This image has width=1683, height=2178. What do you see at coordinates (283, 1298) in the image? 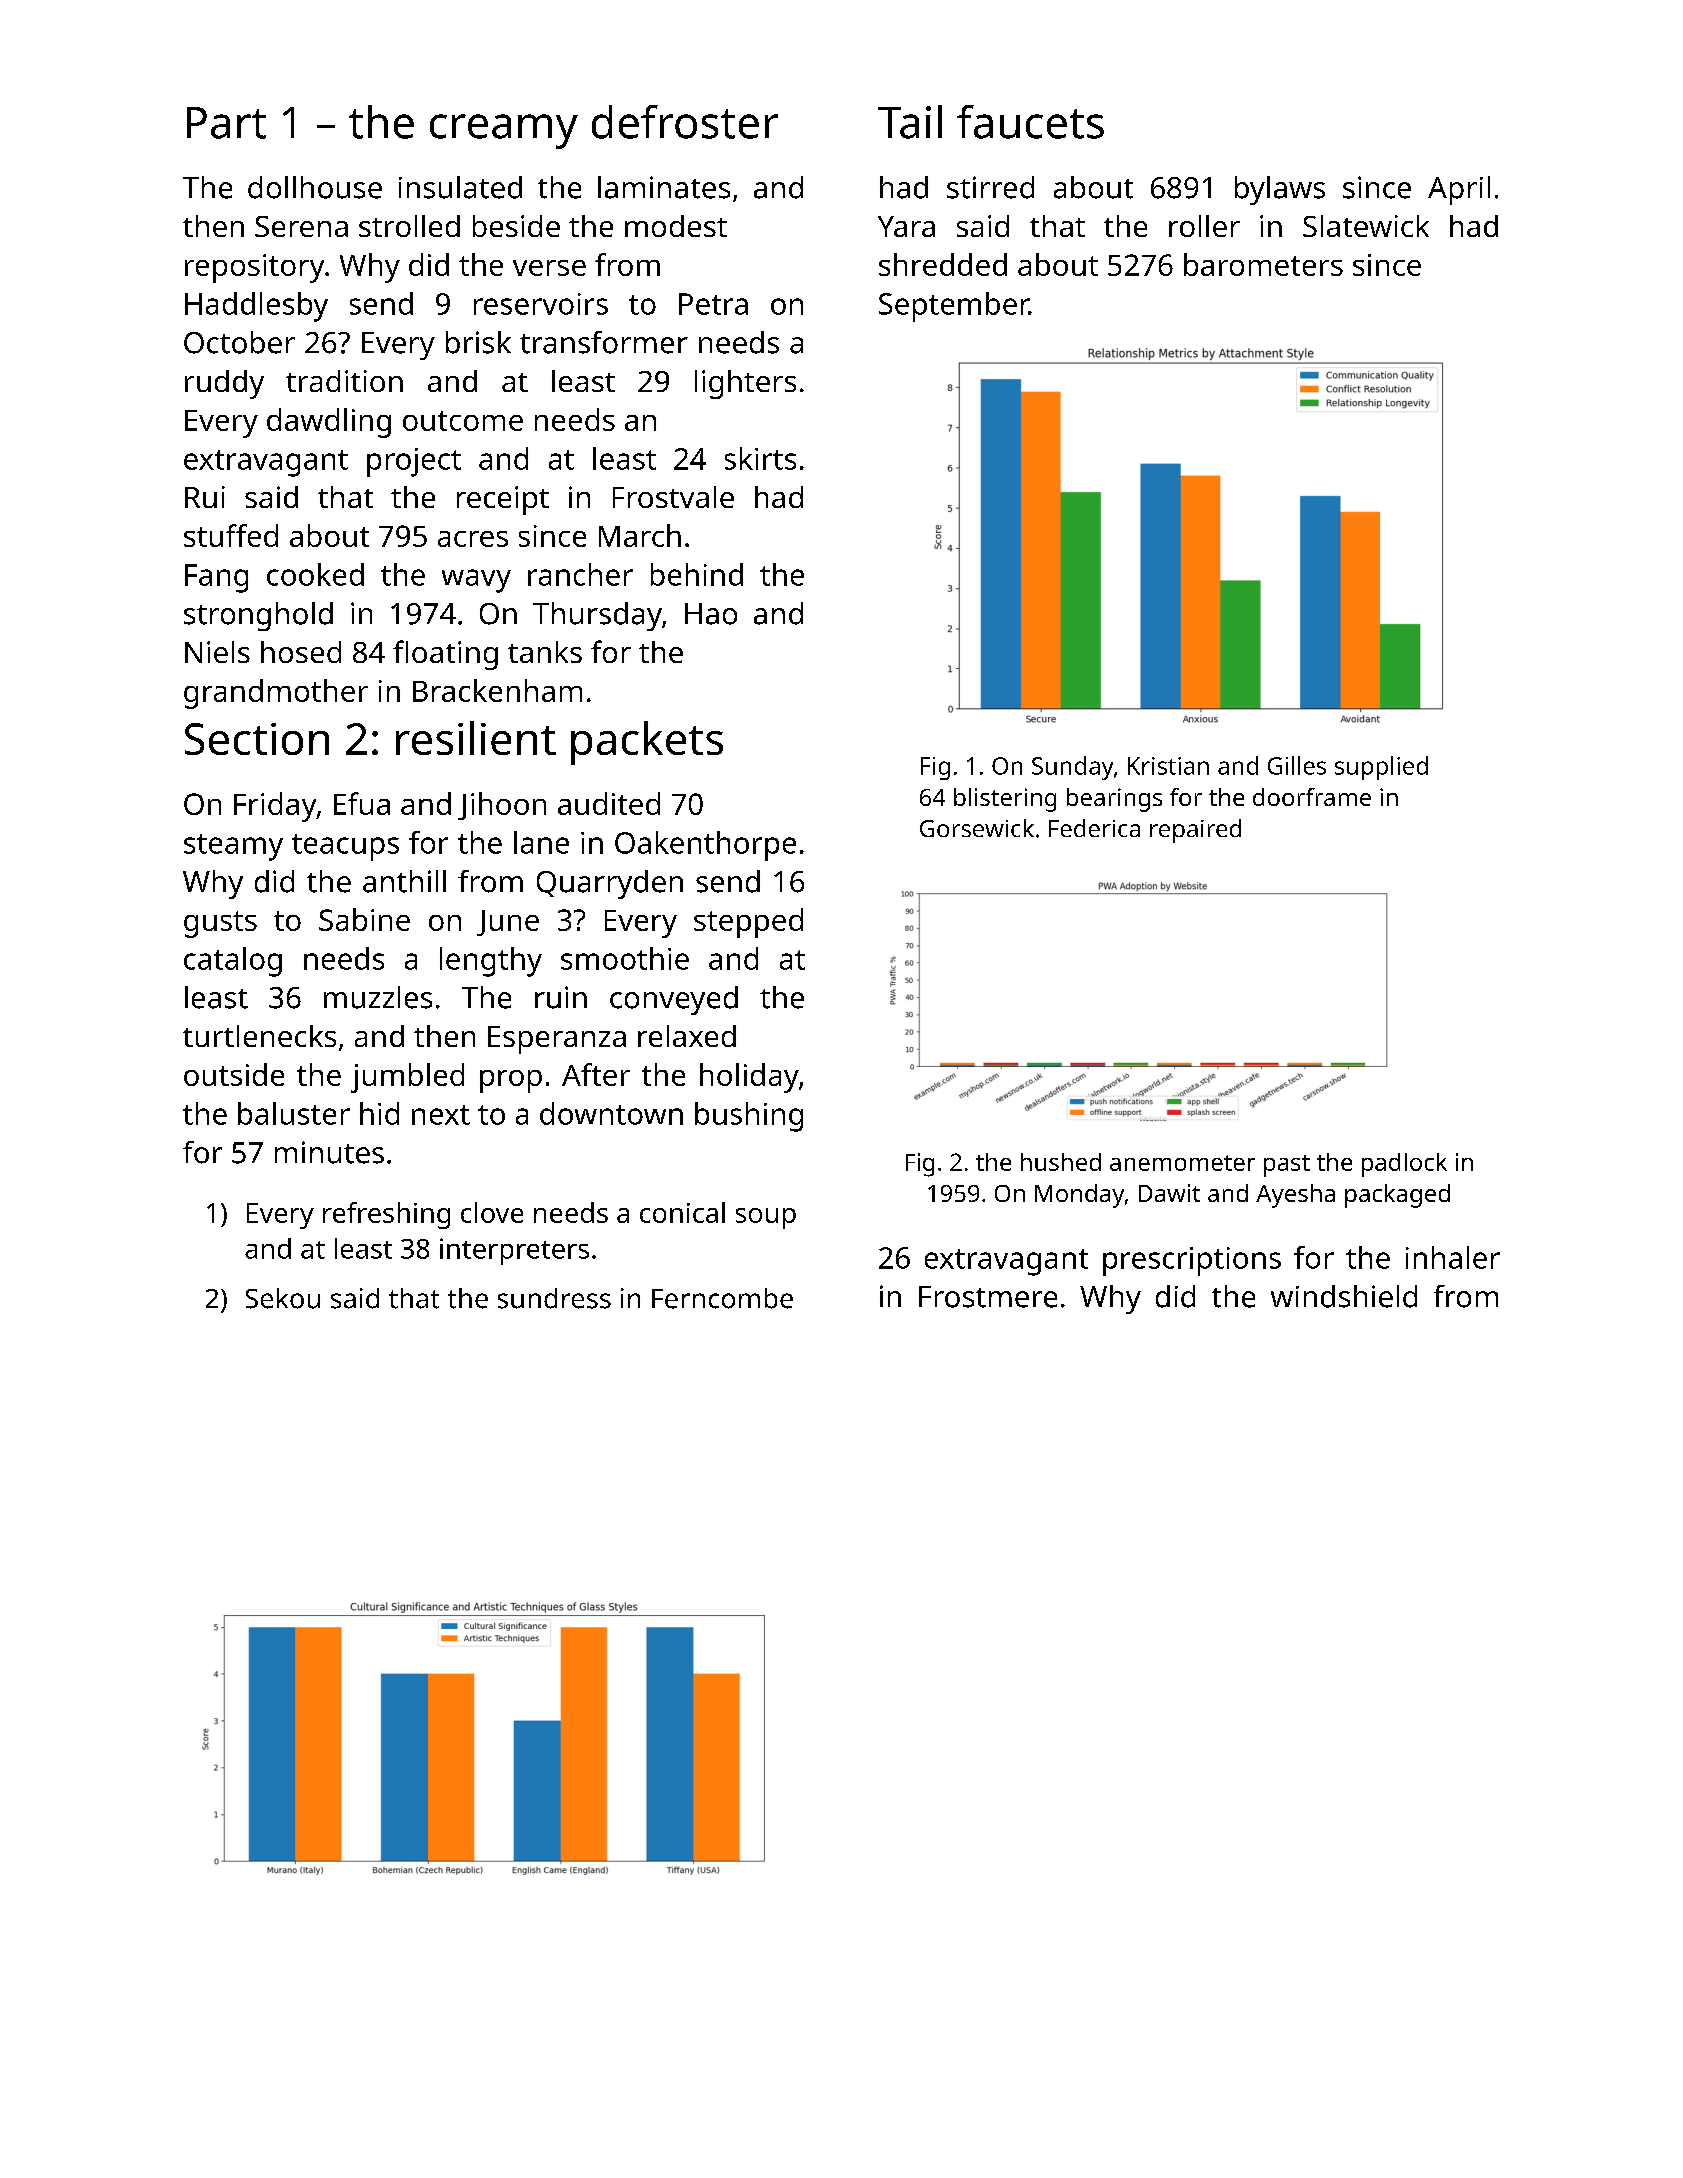
I see `Sekou` at bounding box center [283, 1298].
